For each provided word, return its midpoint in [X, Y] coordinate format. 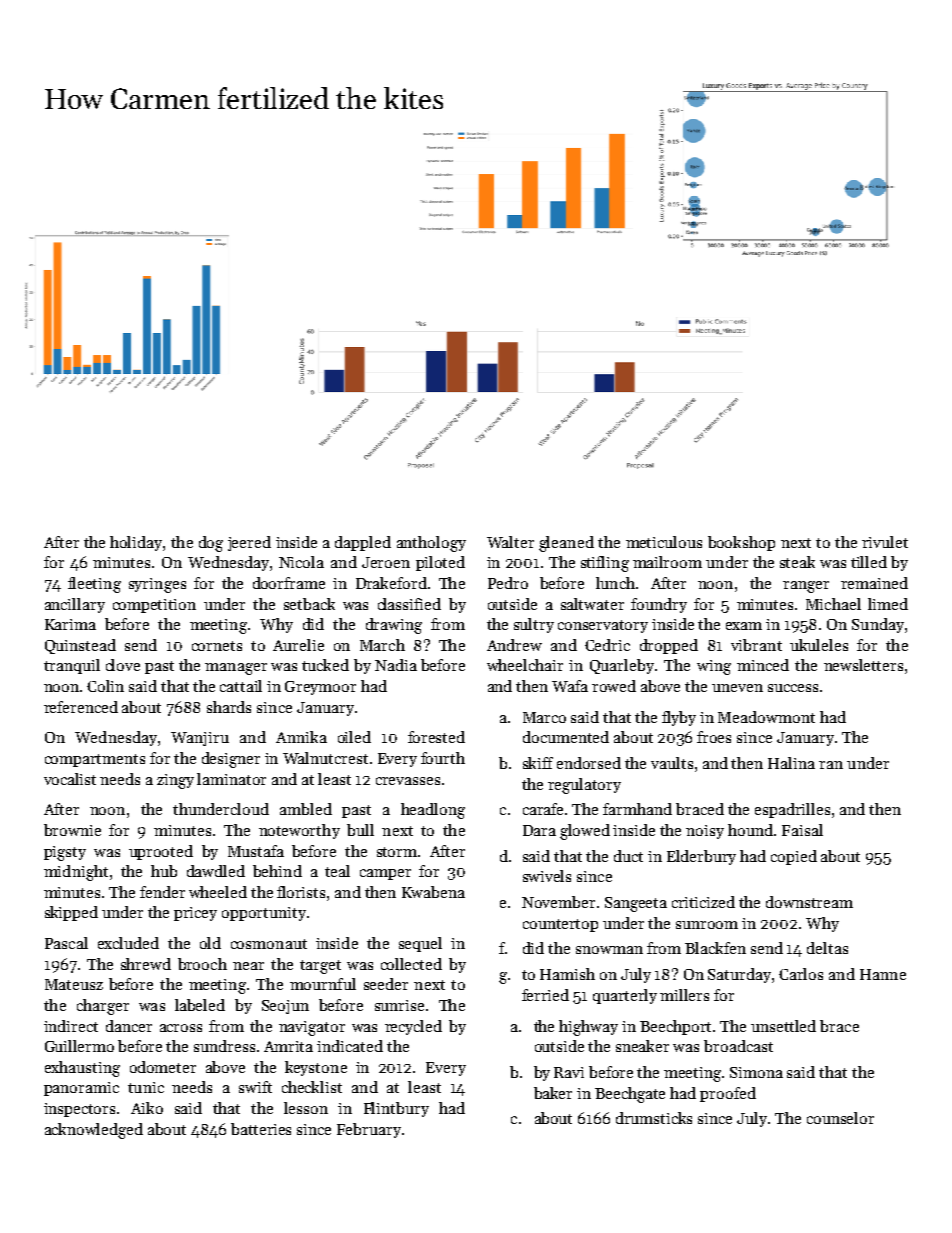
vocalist [70, 779]
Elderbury [701, 857]
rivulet [885, 542]
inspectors [79, 1110]
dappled [363, 543]
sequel [420, 944]
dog [211, 544]
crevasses [408, 781]
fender [162, 892]
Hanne [883, 974]
